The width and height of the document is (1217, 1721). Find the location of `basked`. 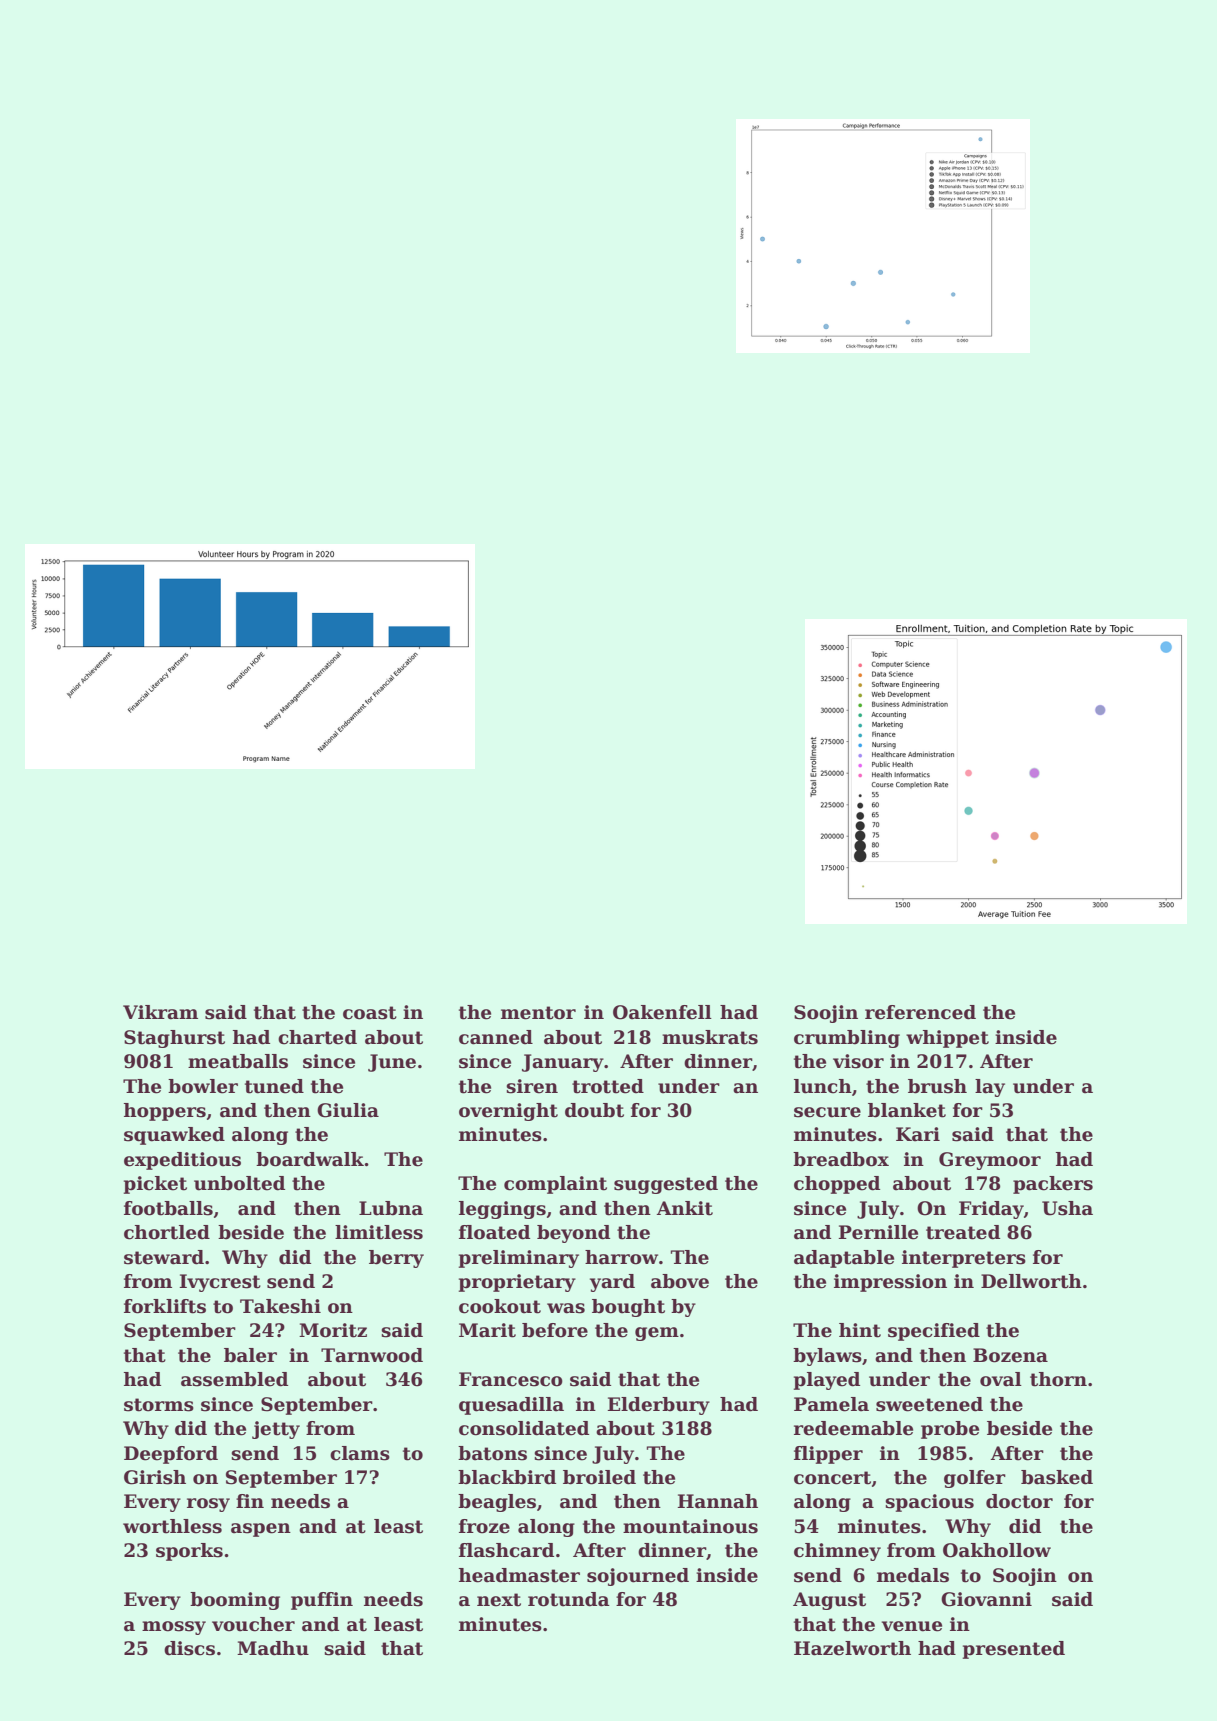

basked is located at coordinates (1057, 1477).
